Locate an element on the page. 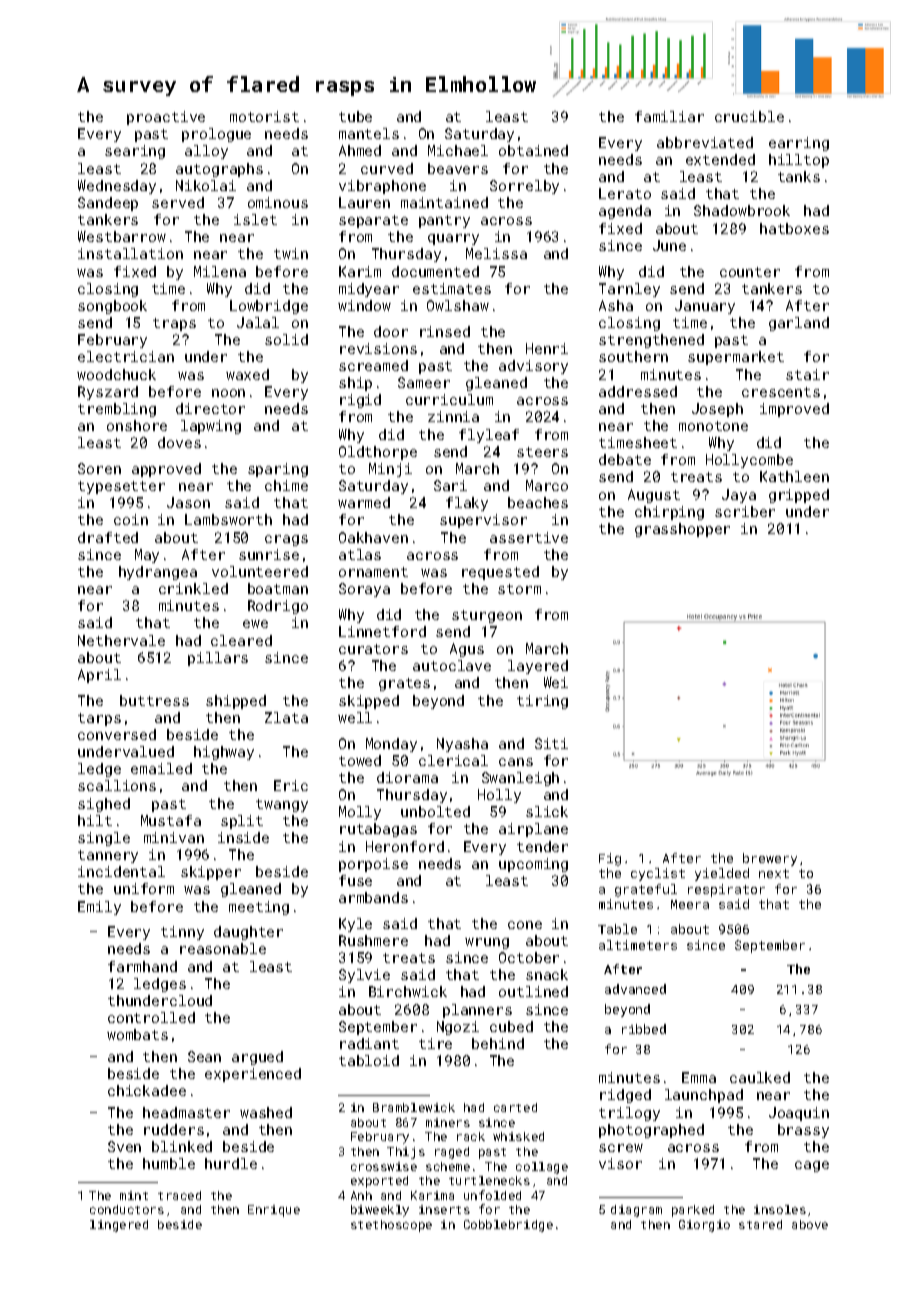  maintained is located at coordinates (444, 202).
